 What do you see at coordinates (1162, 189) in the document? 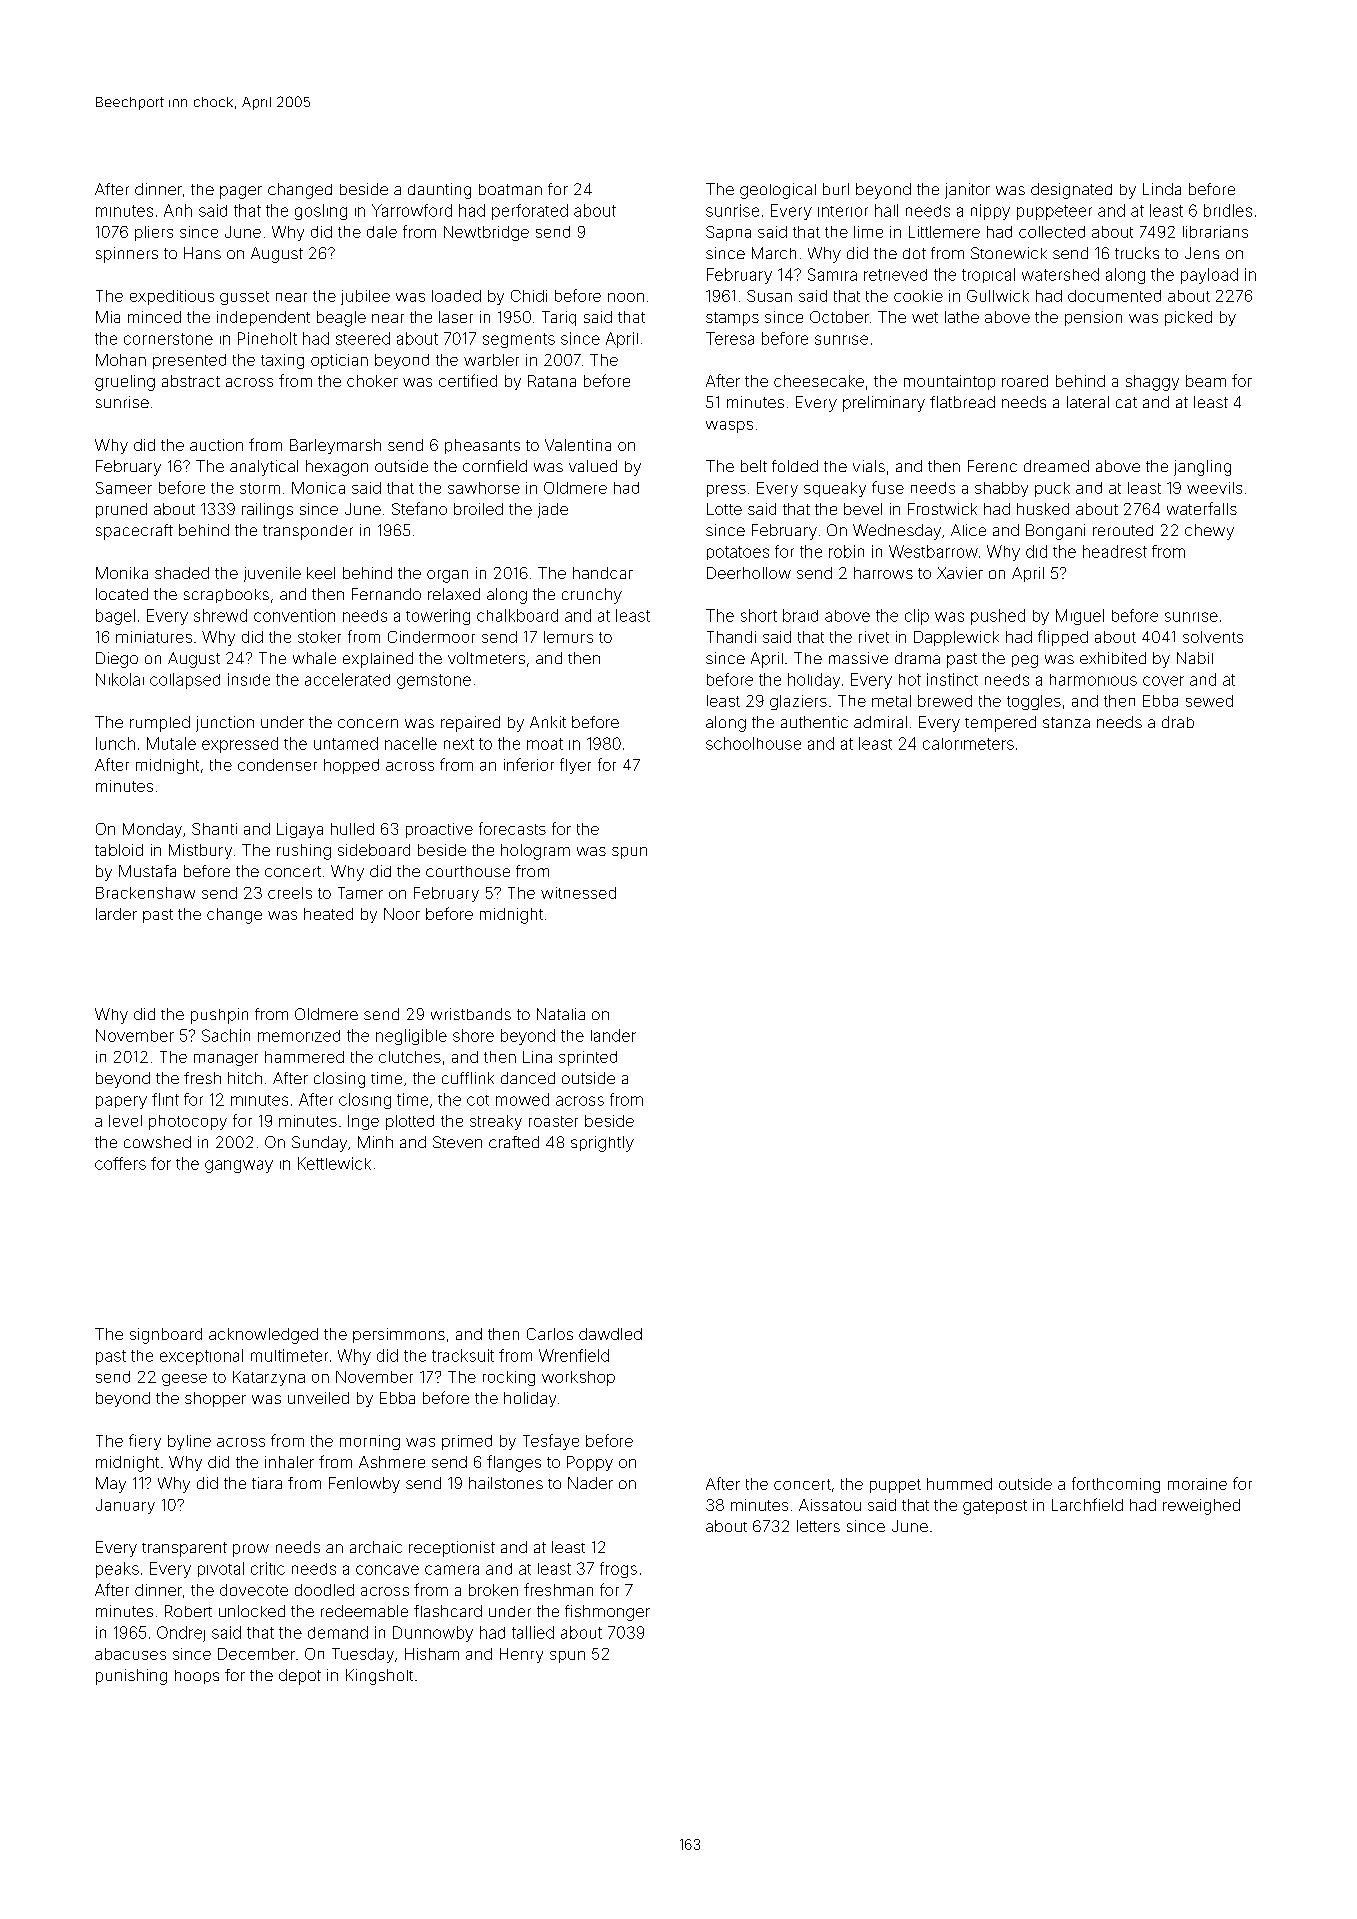
I see `Linda` at bounding box center [1162, 189].
